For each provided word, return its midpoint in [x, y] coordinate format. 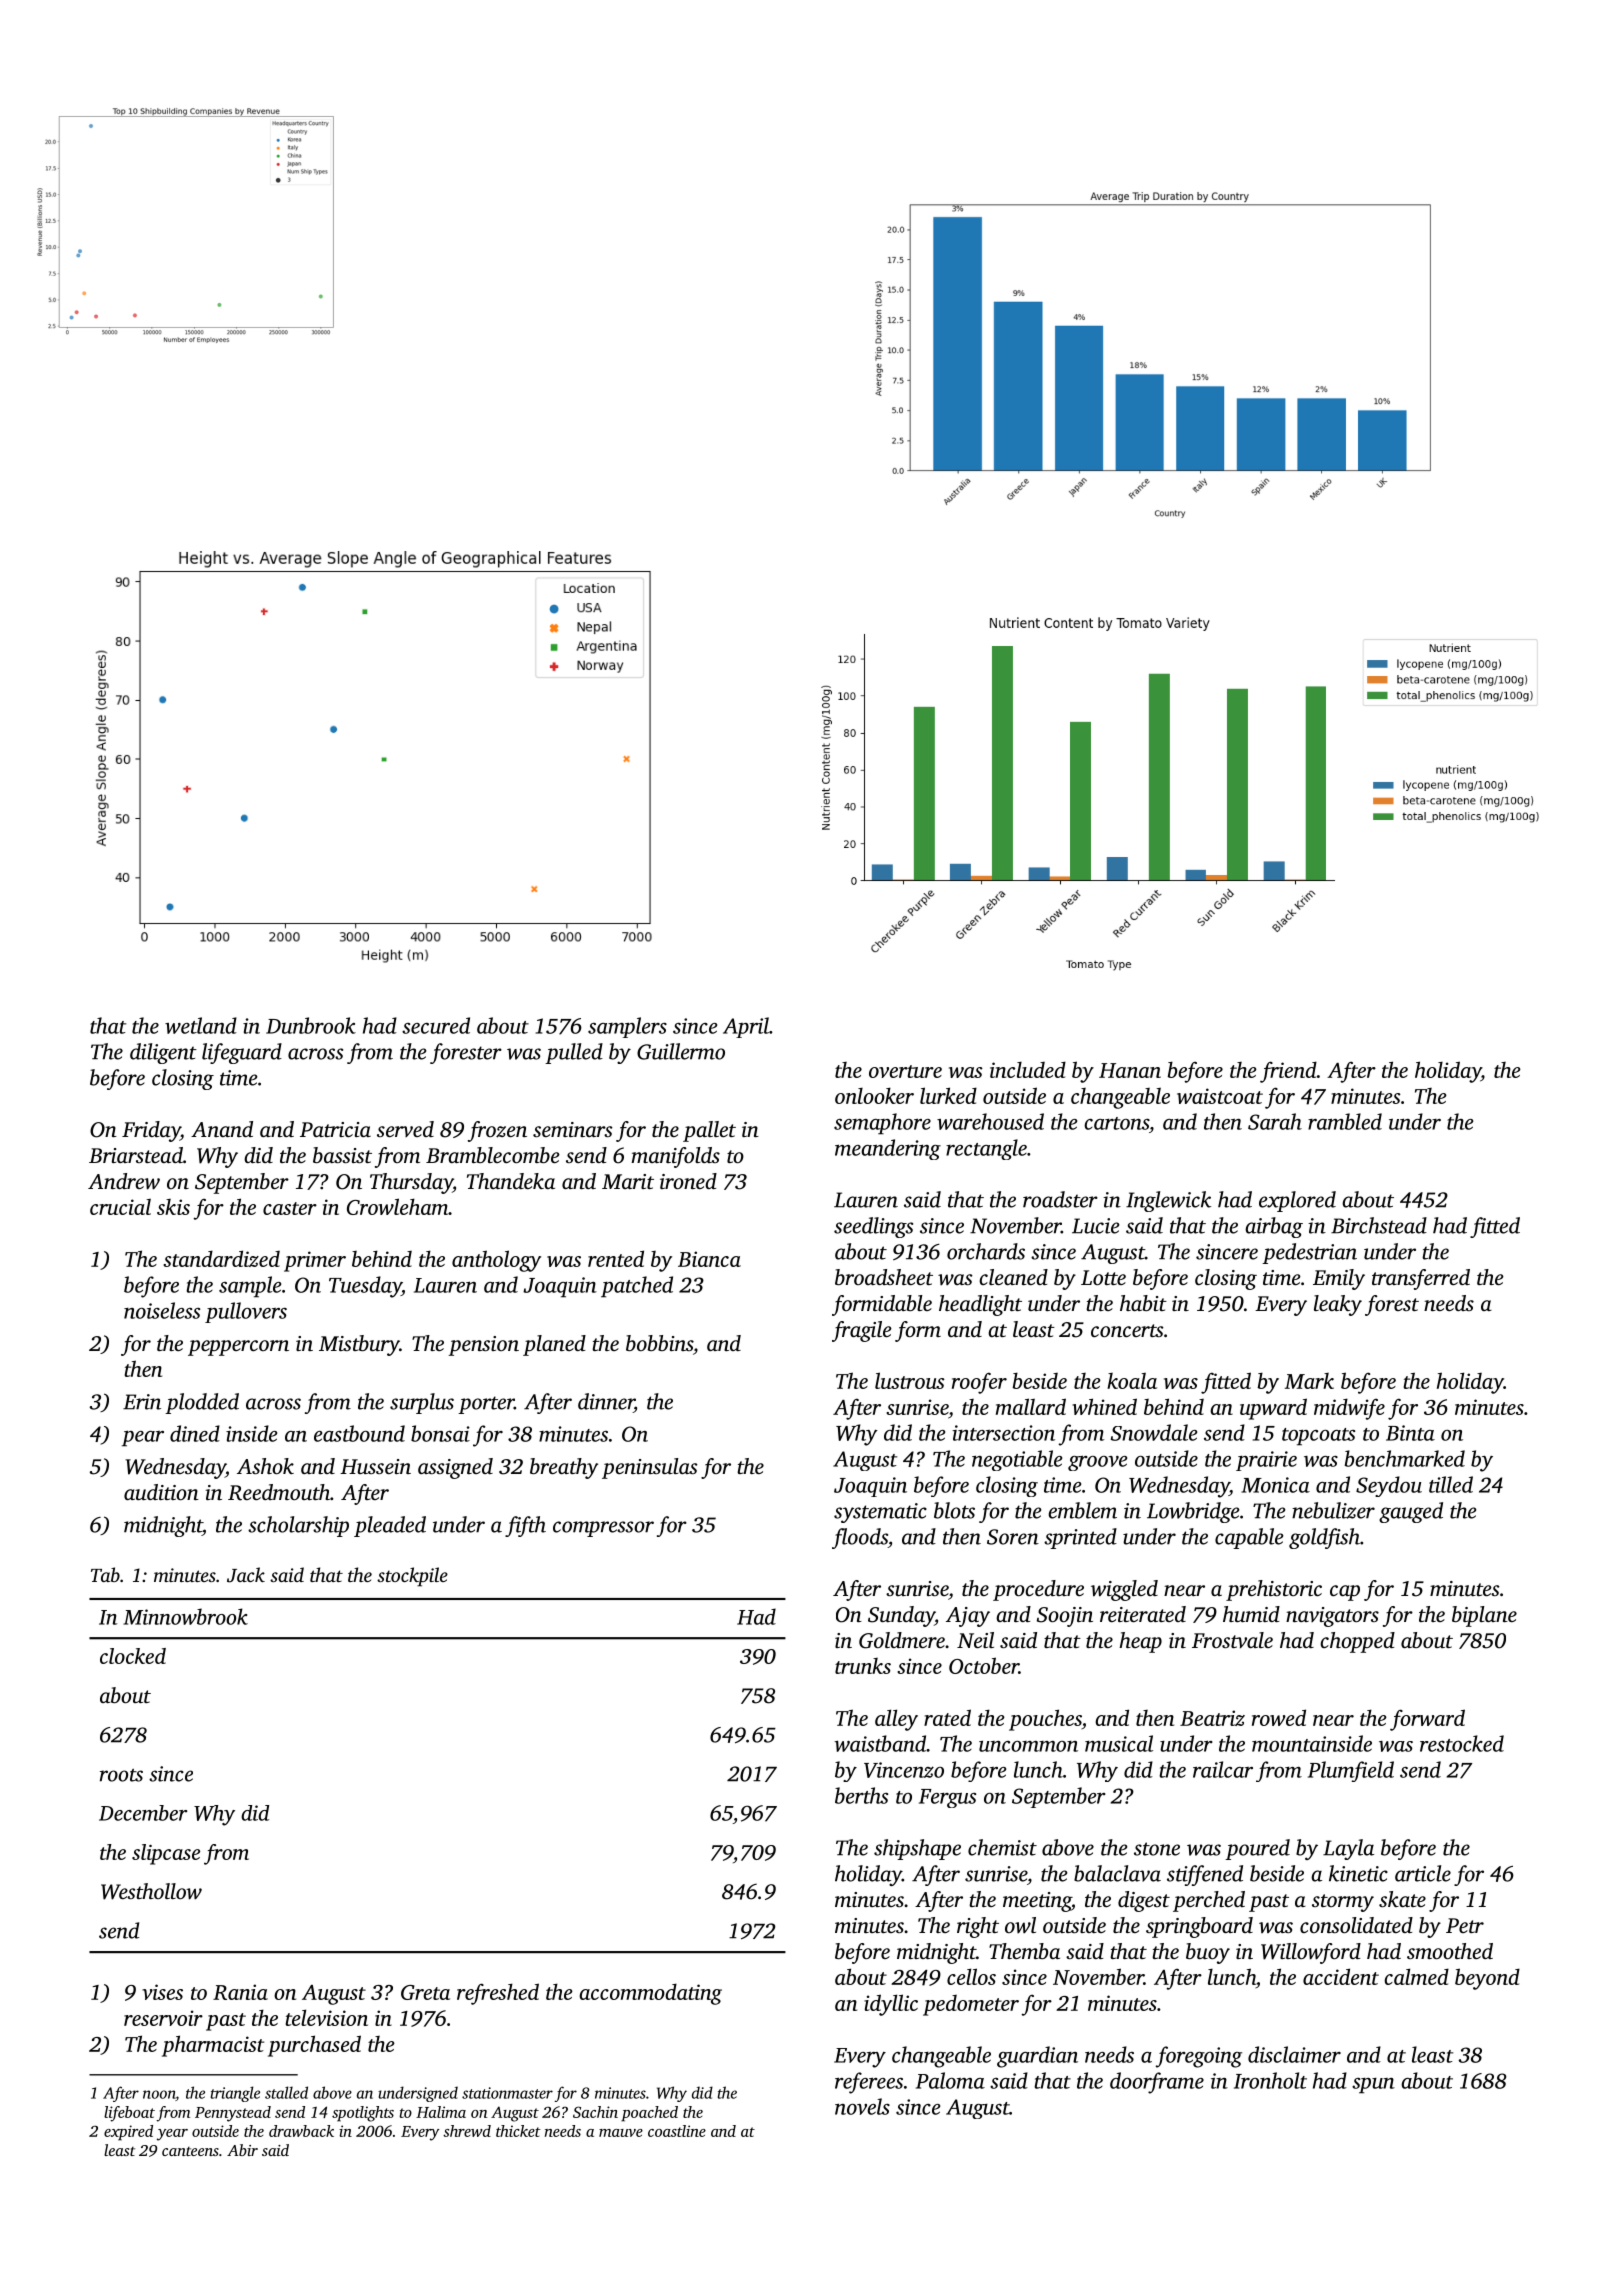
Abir [242, 2150]
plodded [202, 1403]
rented [616, 1258]
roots [121, 1775]
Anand [222, 1129]
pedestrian [1309, 1253]
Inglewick [1168, 1201]
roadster [1060, 1199]
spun [1373, 2086]
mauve [621, 2133]
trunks [863, 1666]
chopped [1357, 1642]
